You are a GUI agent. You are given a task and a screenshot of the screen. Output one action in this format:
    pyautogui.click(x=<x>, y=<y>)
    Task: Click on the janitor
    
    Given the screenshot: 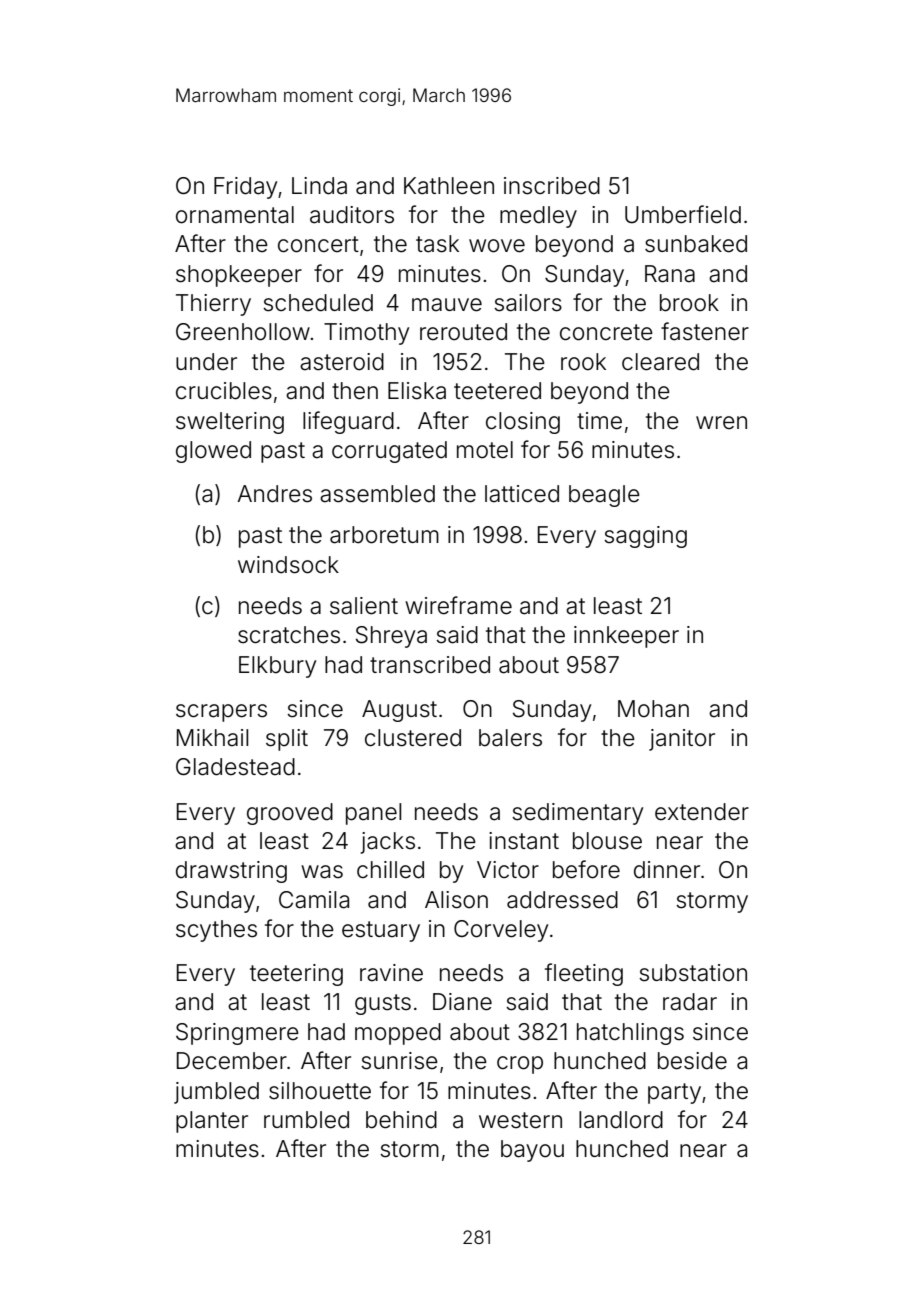 What is the action you would take?
    pyautogui.click(x=682, y=740)
